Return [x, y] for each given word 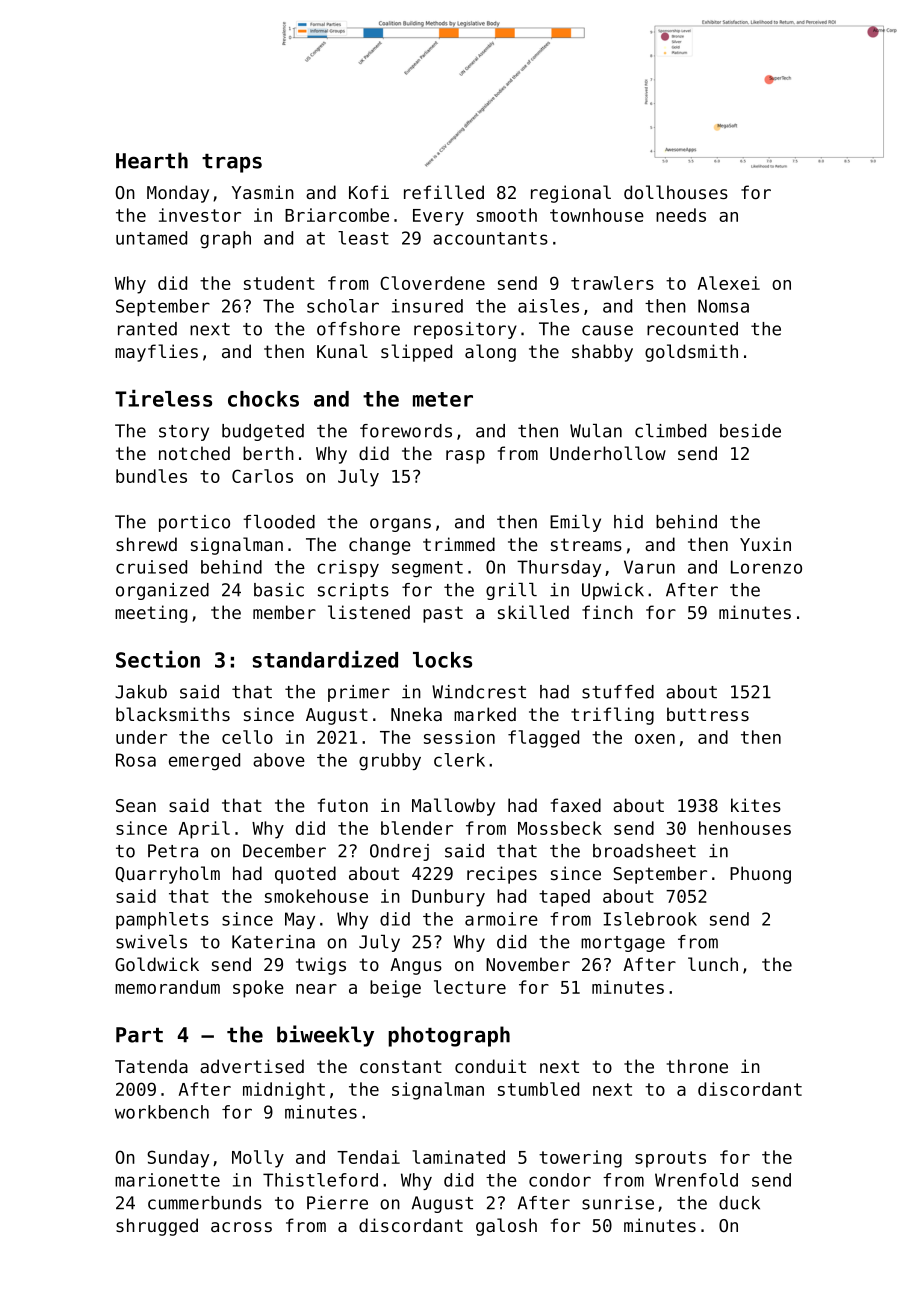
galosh [506, 1227]
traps [232, 163]
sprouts [670, 1159]
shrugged [157, 1227]
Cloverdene [432, 283]
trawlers [612, 283]
